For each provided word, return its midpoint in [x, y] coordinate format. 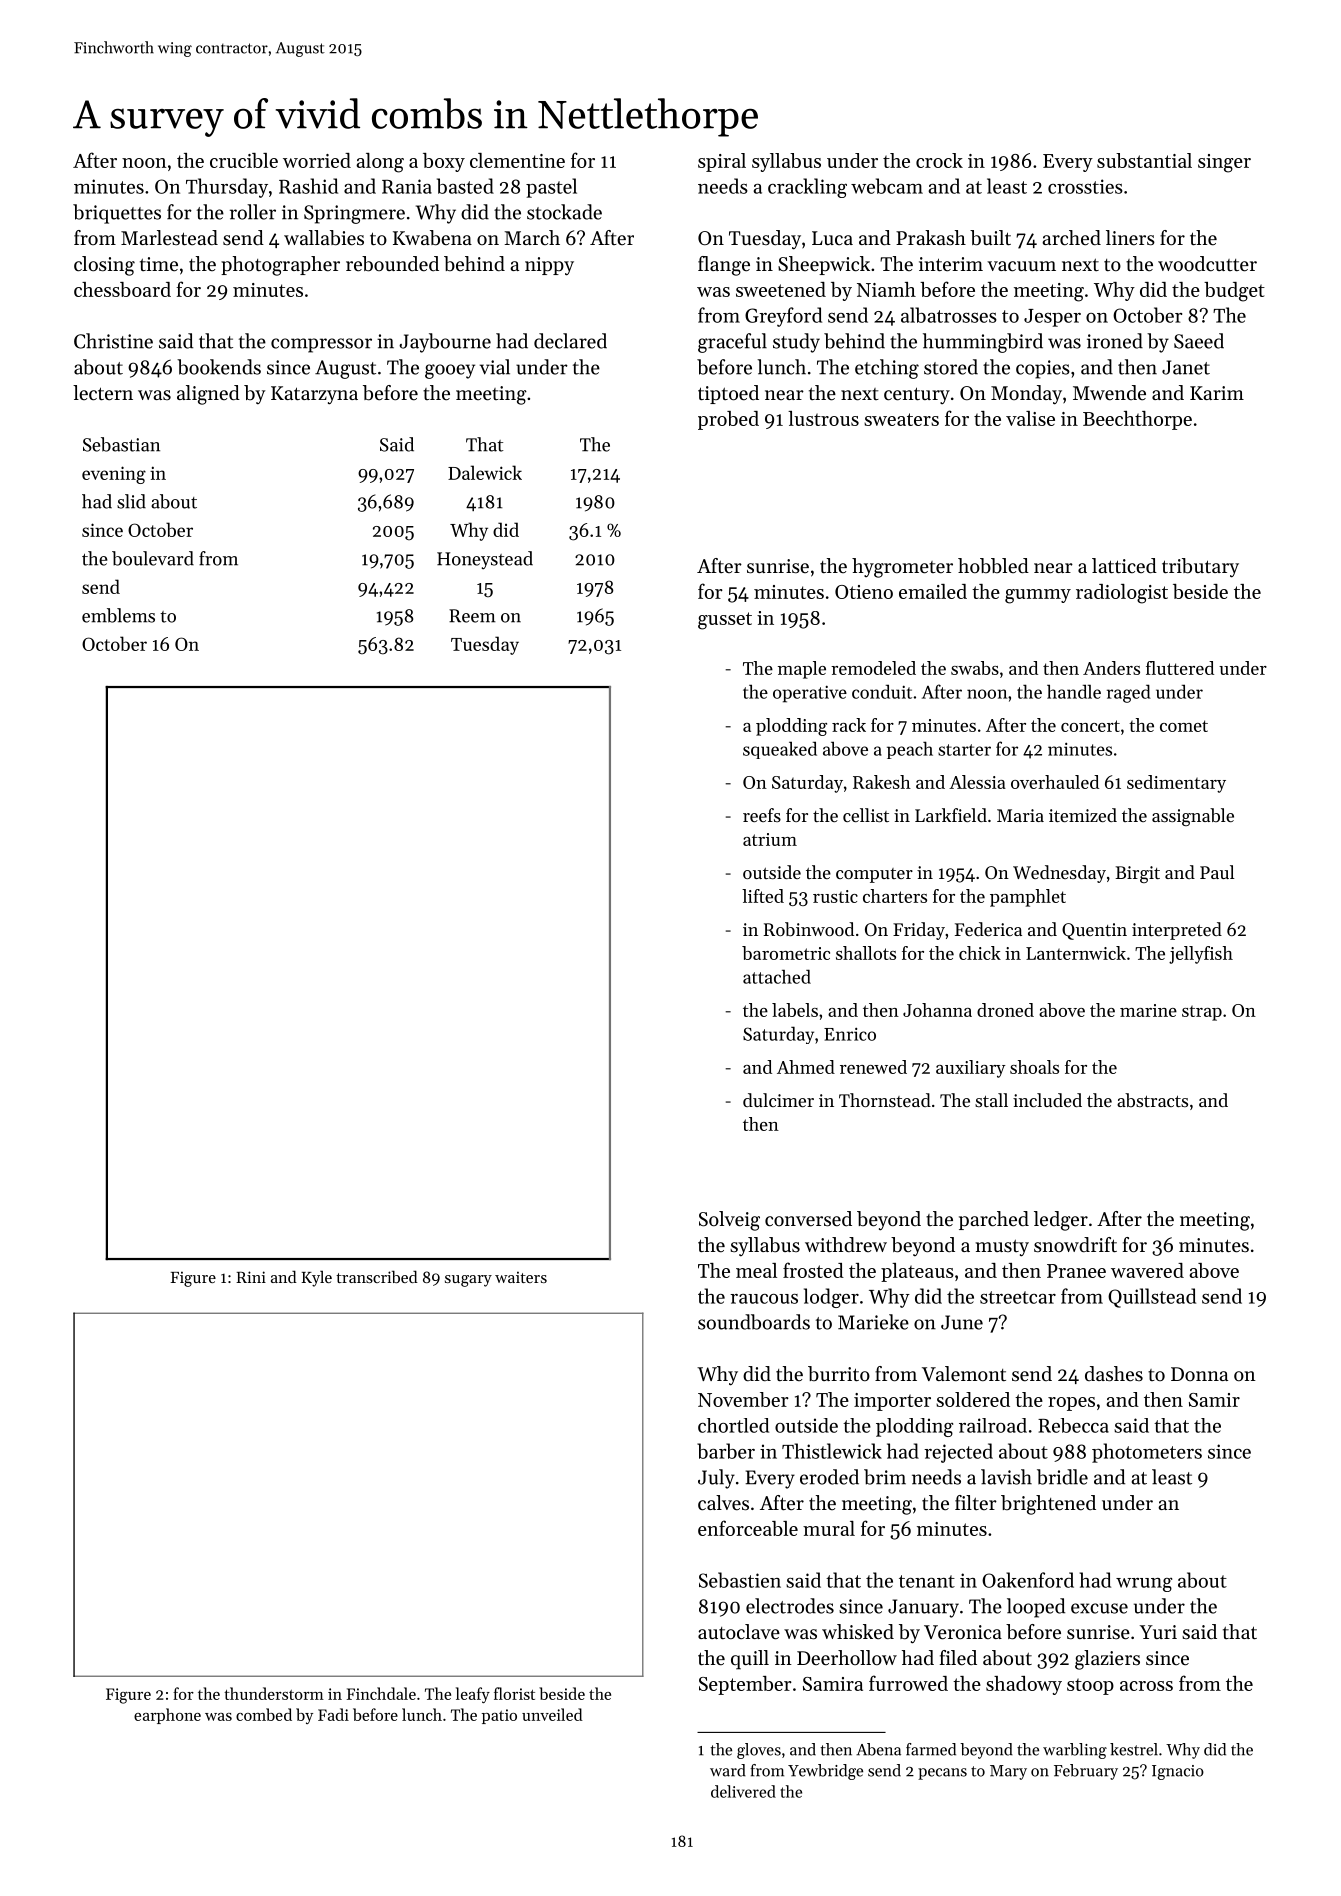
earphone [167, 1716]
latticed [1124, 566]
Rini [251, 1277]
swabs [975, 668]
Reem [472, 616]
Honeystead [485, 560]
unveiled [552, 1714]
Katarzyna [314, 395]
